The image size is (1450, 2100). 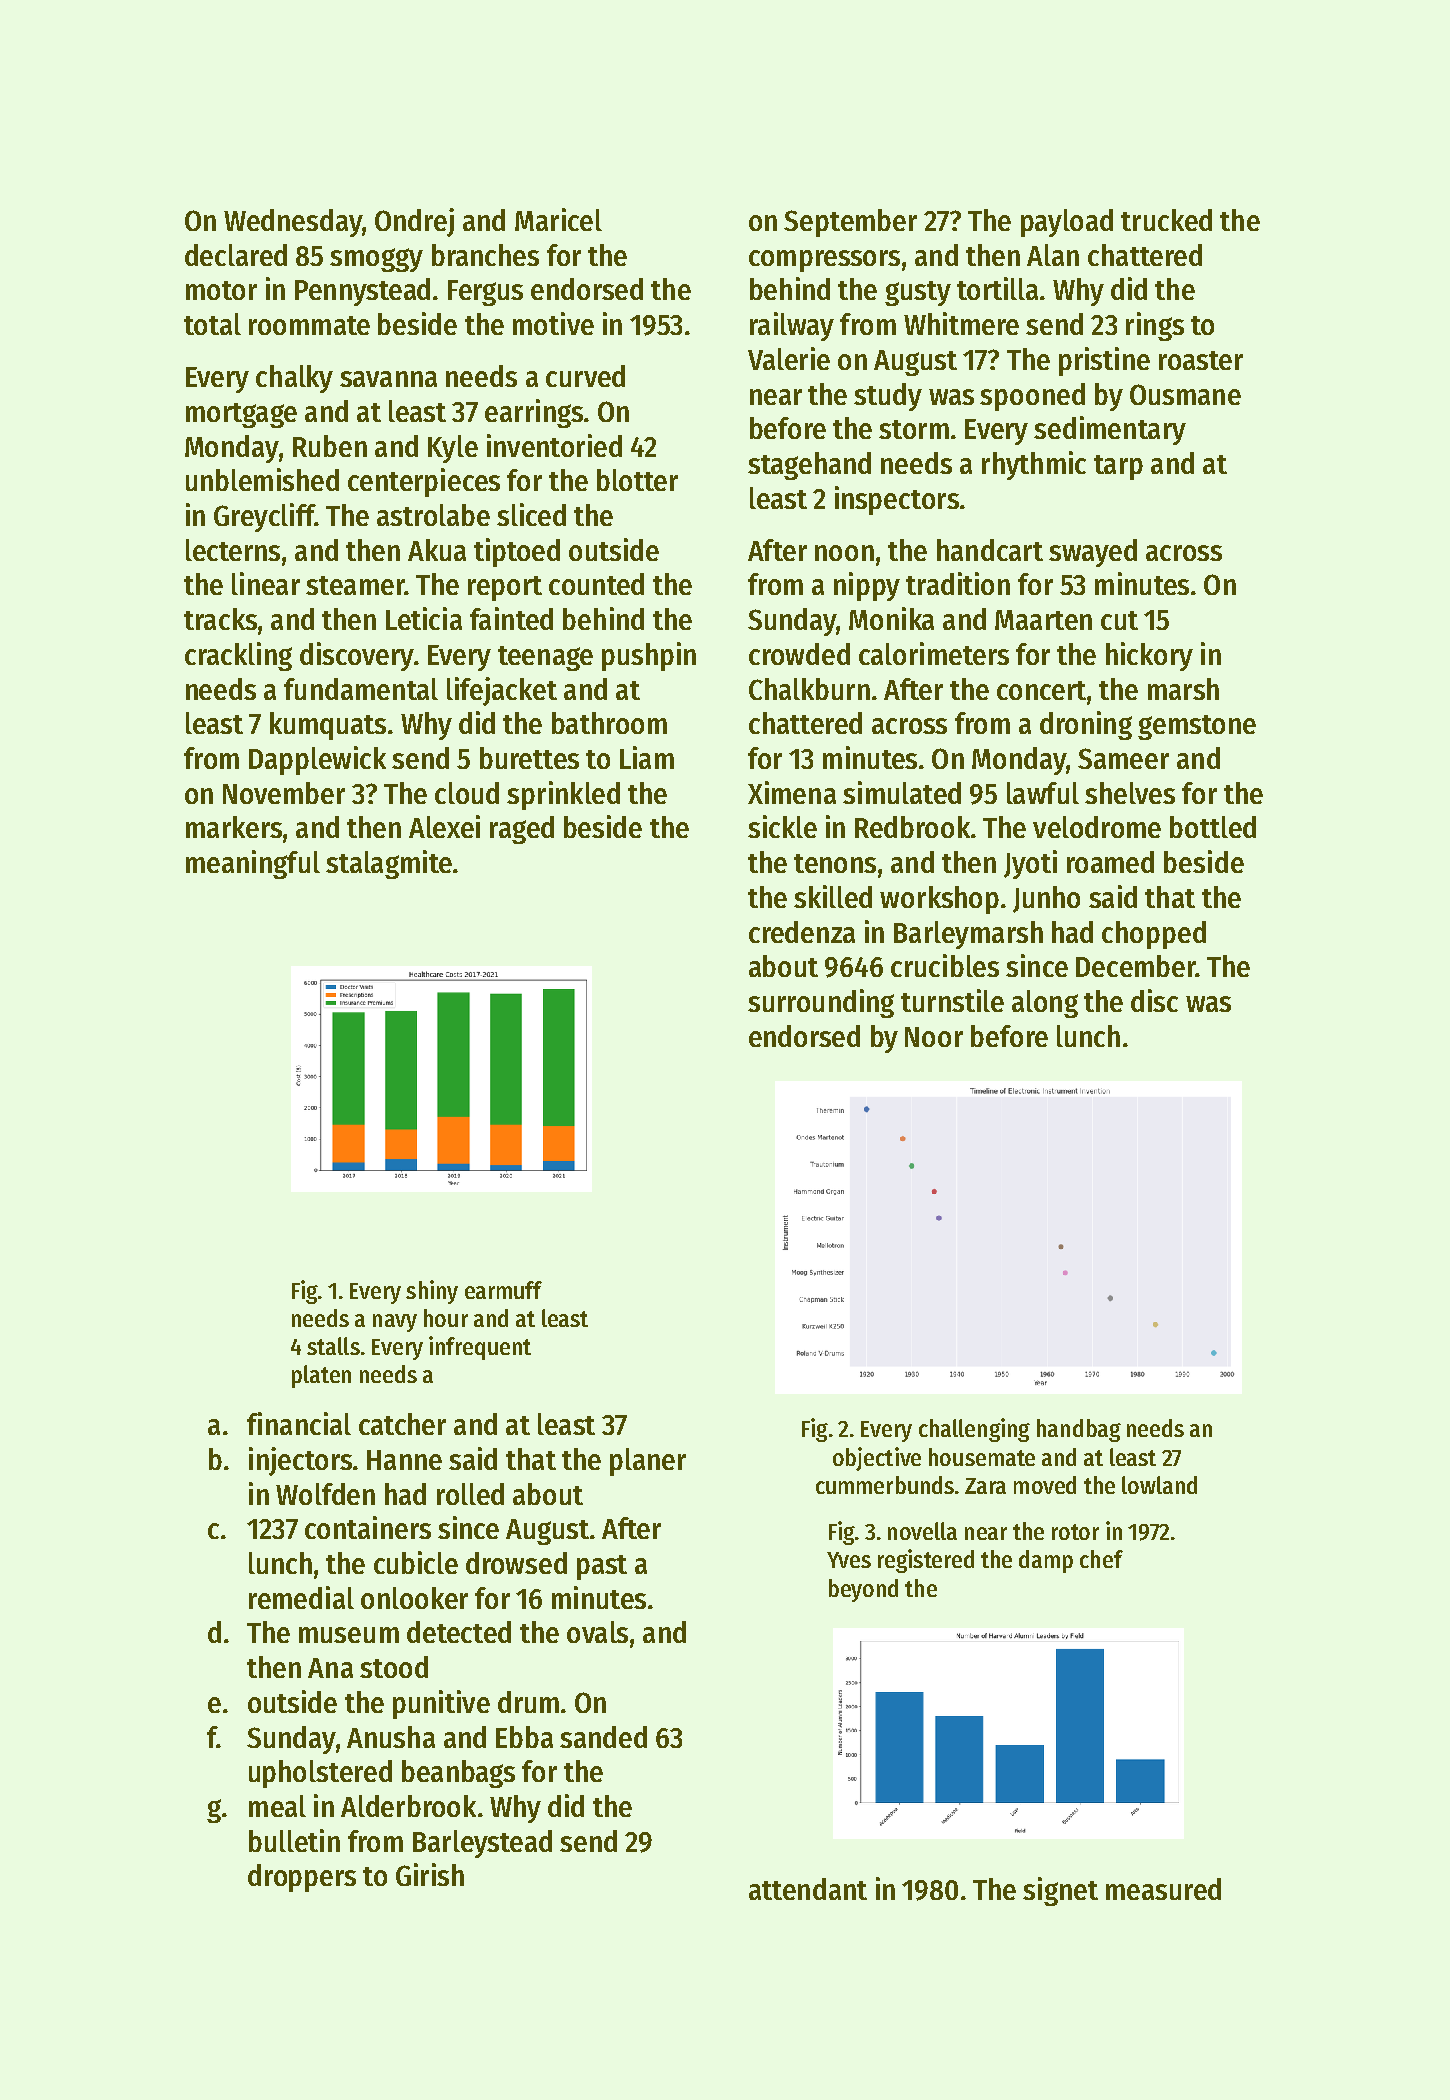 What do you see at coordinates (1159, 1485) in the screenshot?
I see `lowland` at bounding box center [1159, 1485].
